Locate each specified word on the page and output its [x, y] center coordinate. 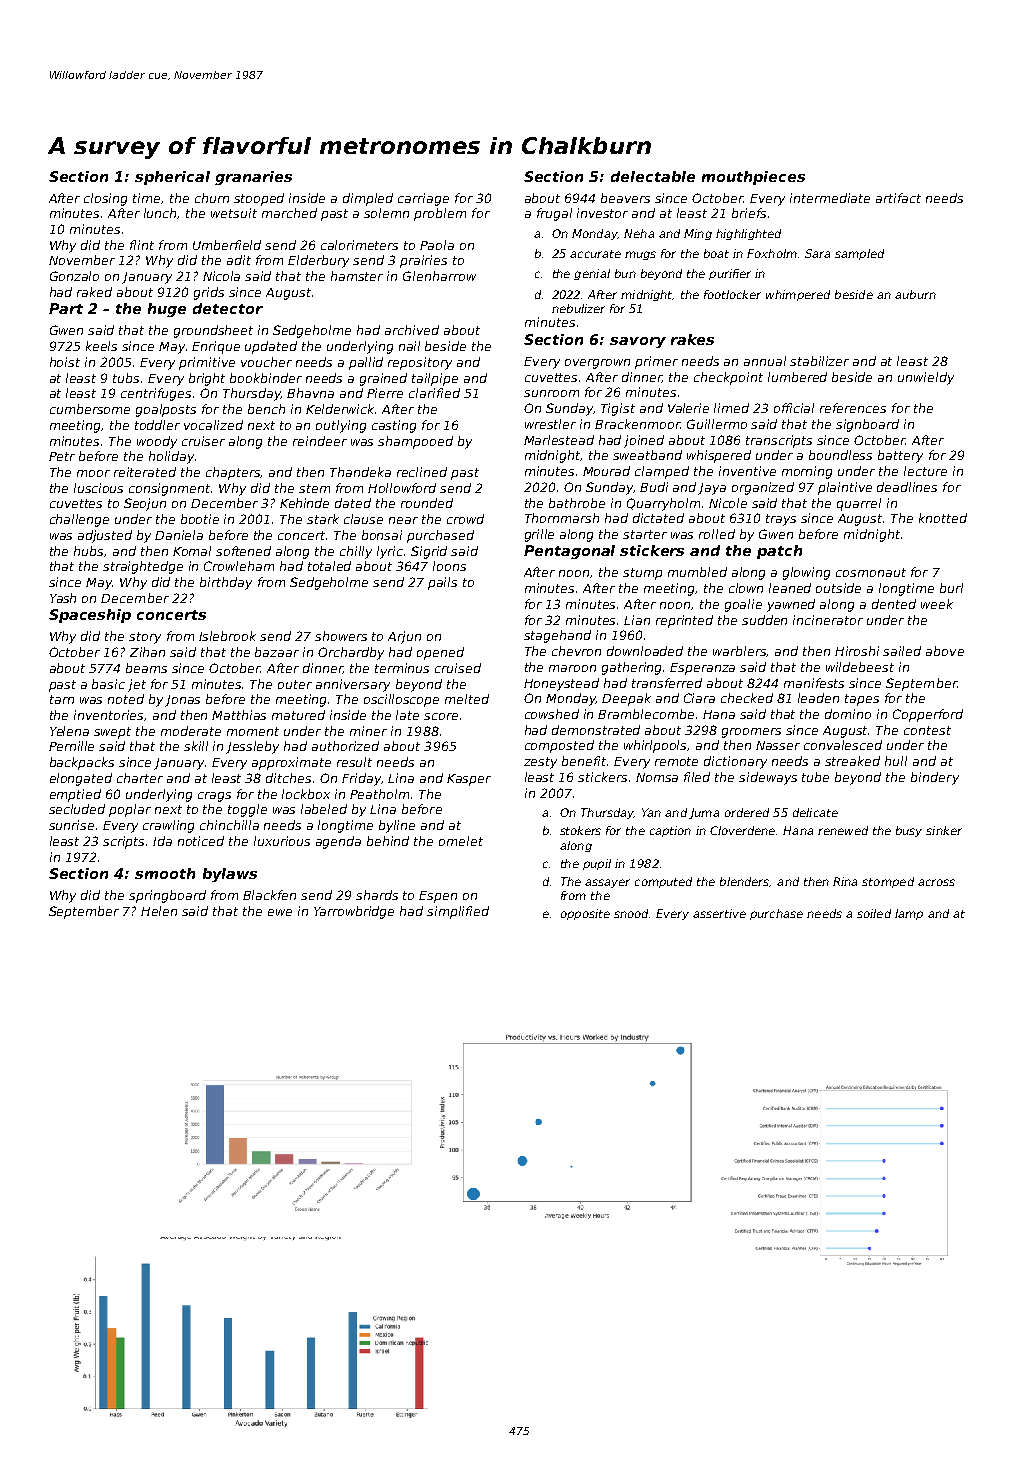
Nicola [221, 276]
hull [896, 761]
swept [112, 733]
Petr [62, 456]
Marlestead [559, 440]
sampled [859, 254]
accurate [595, 254]
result [354, 762]
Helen [159, 911]
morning [807, 472]
